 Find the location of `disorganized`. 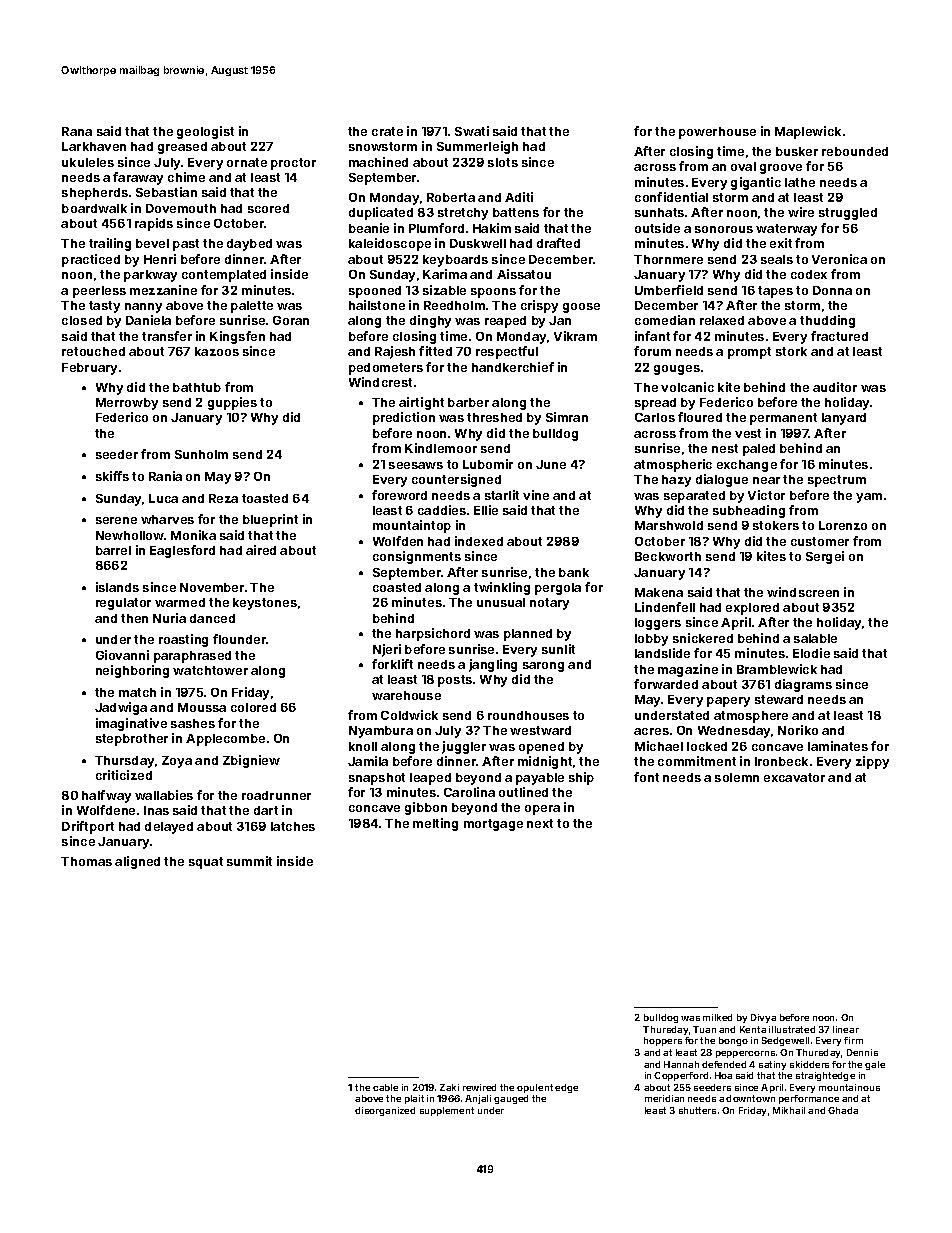

disorganized is located at coordinates (385, 1111).
